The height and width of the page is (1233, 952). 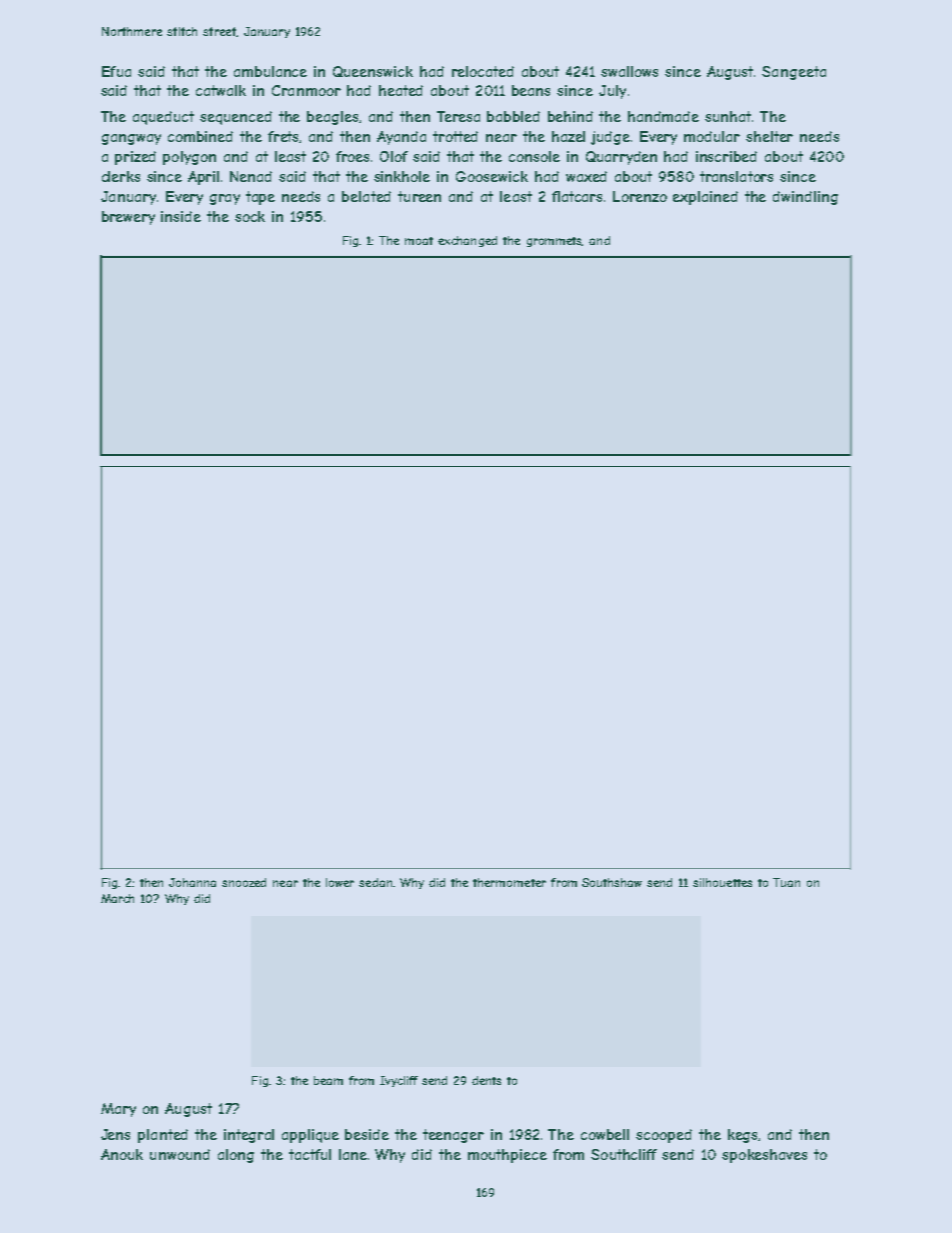 What do you see at coordinates (786, 882) in the page?
I see `Tuan` at bounding box center [786, 882].
